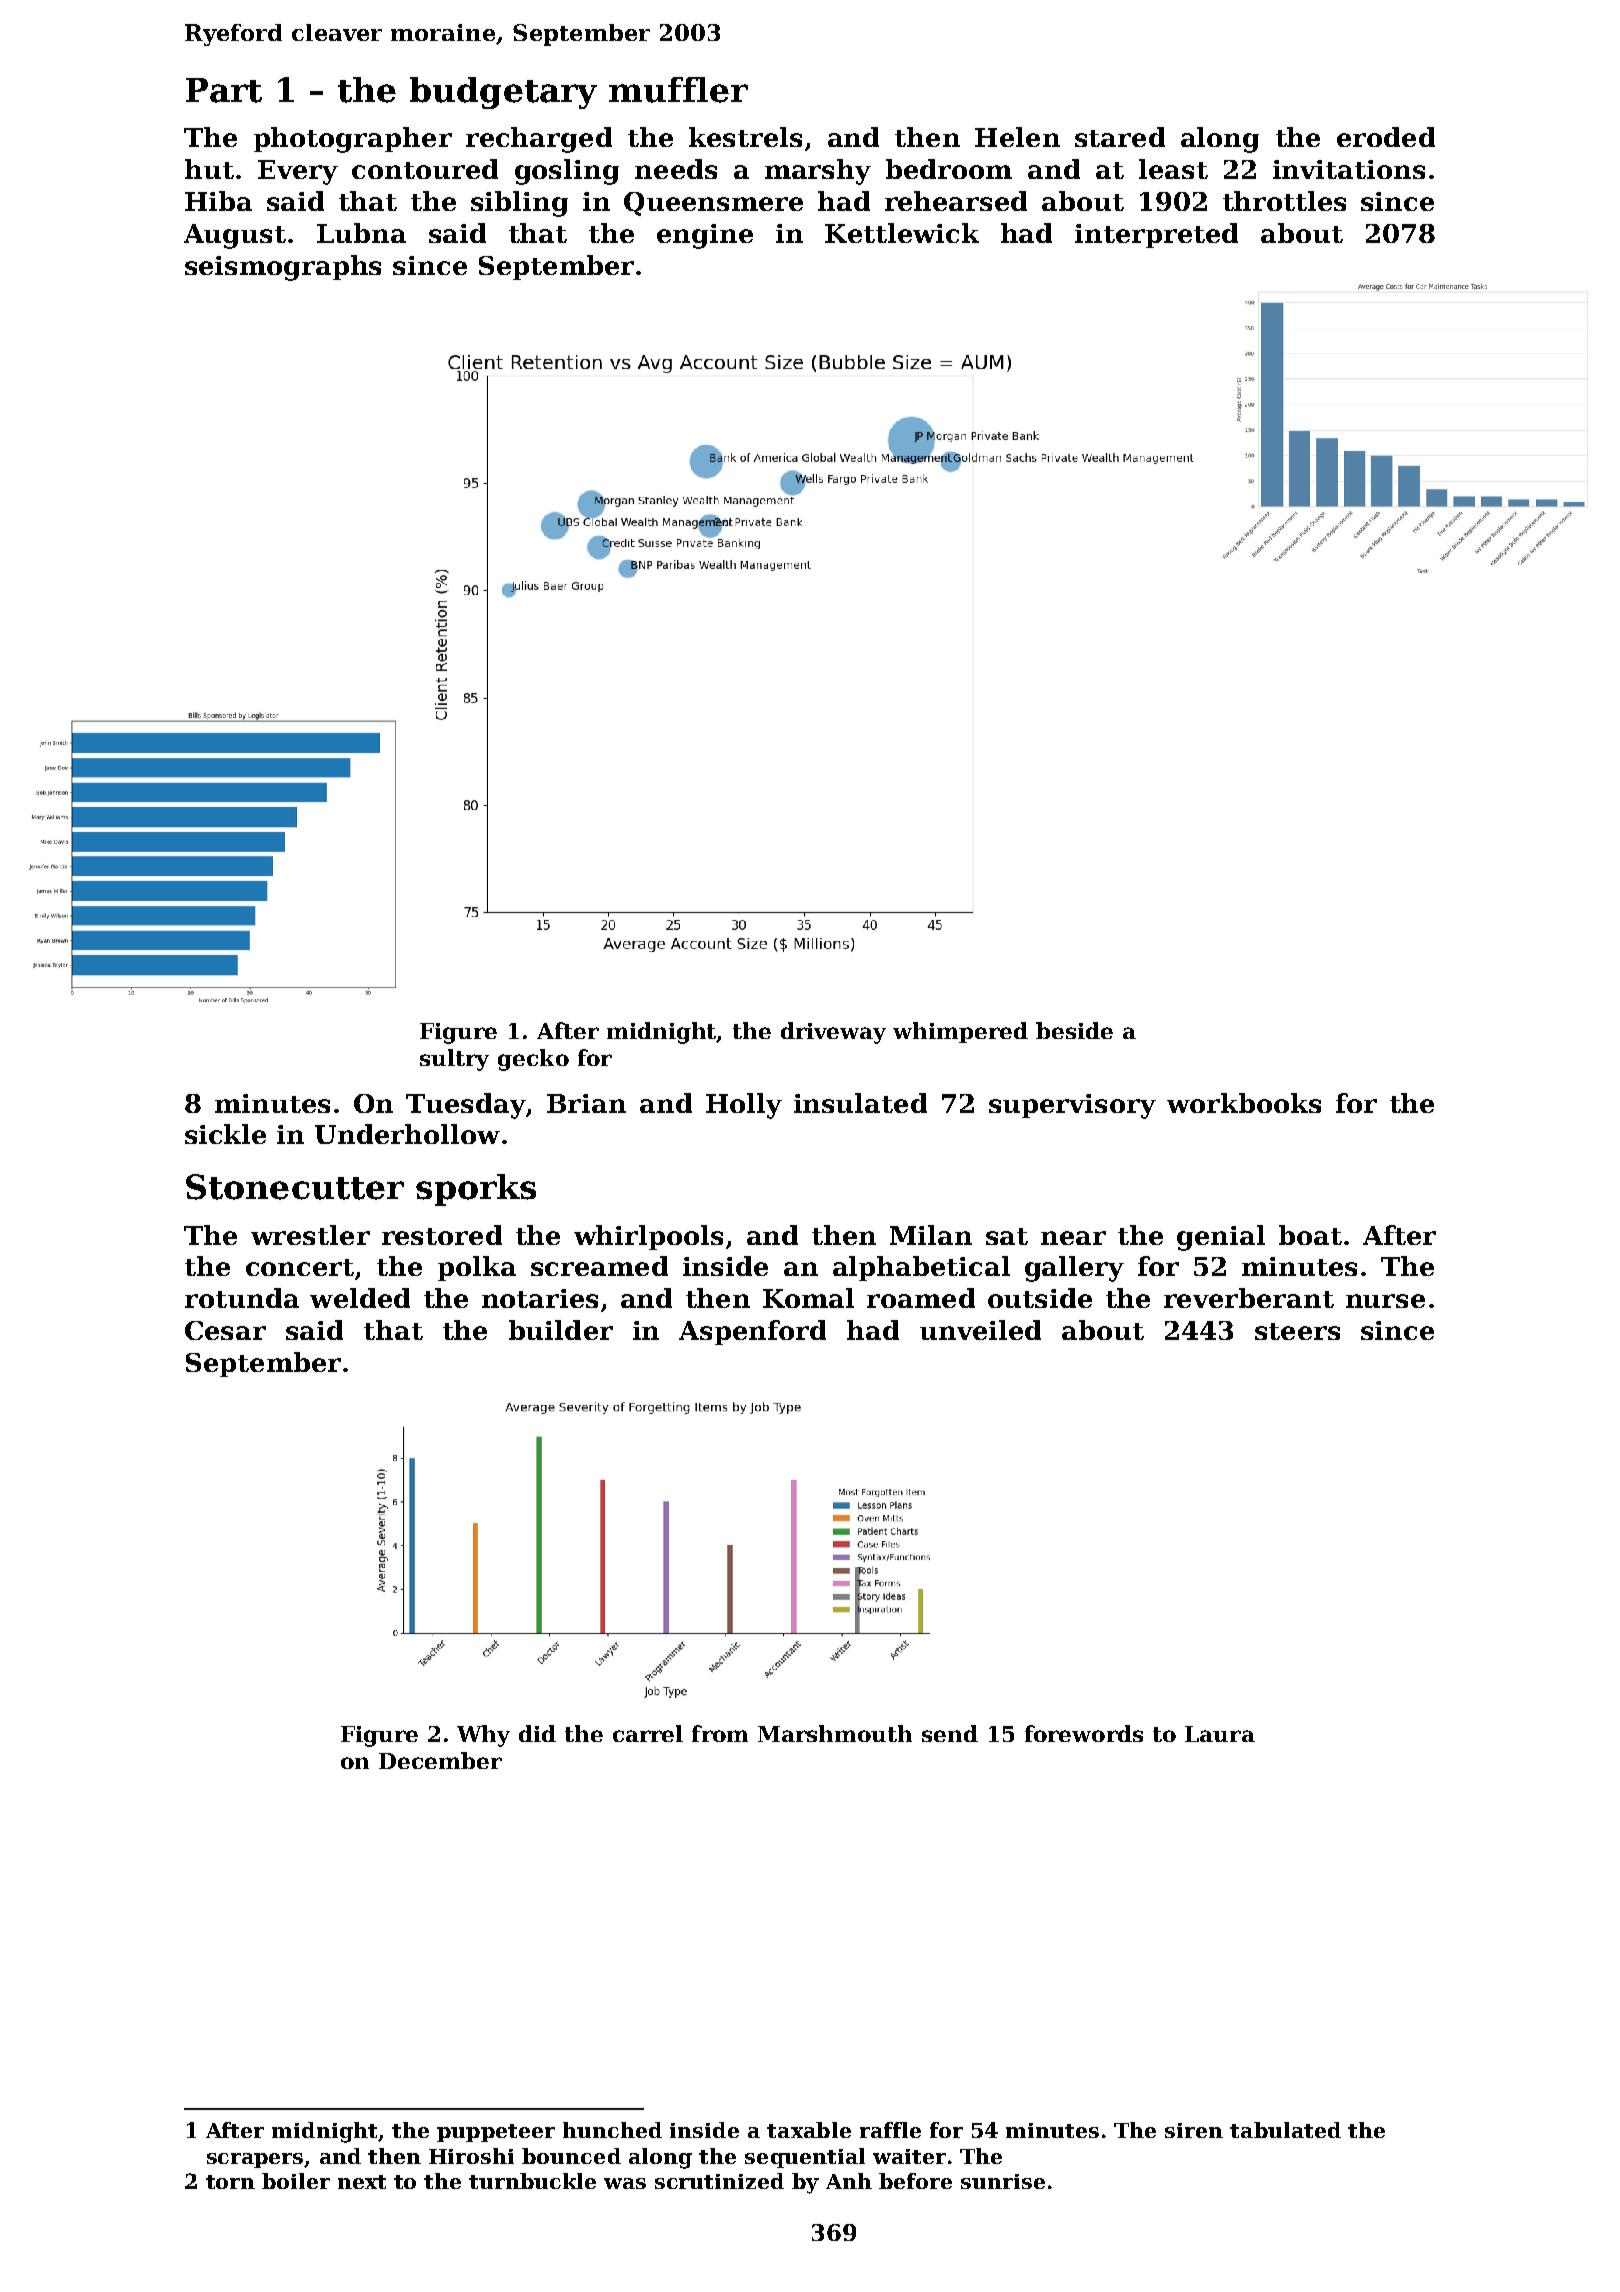 The image size is (1620, 2292). I want to click on engine, so click(705, 236).
